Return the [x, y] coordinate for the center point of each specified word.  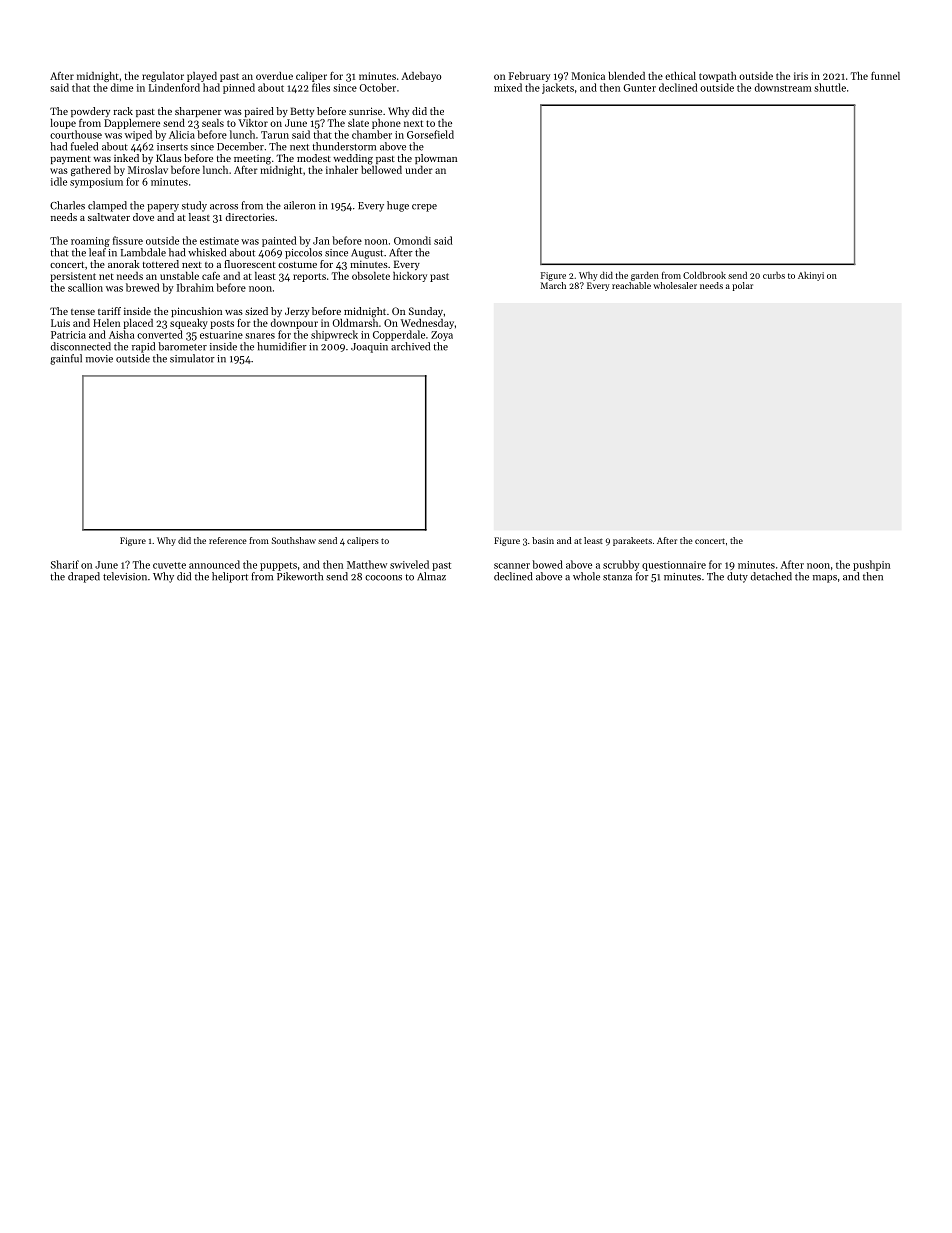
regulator [163, 77]
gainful [66, 359]
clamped [107, 206]
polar [742, 286]
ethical [680, 76]
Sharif [65, 564]
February [529, 77]
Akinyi [811, 276]
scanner [512, 566]
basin [543, 540]
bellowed [381, 170]
